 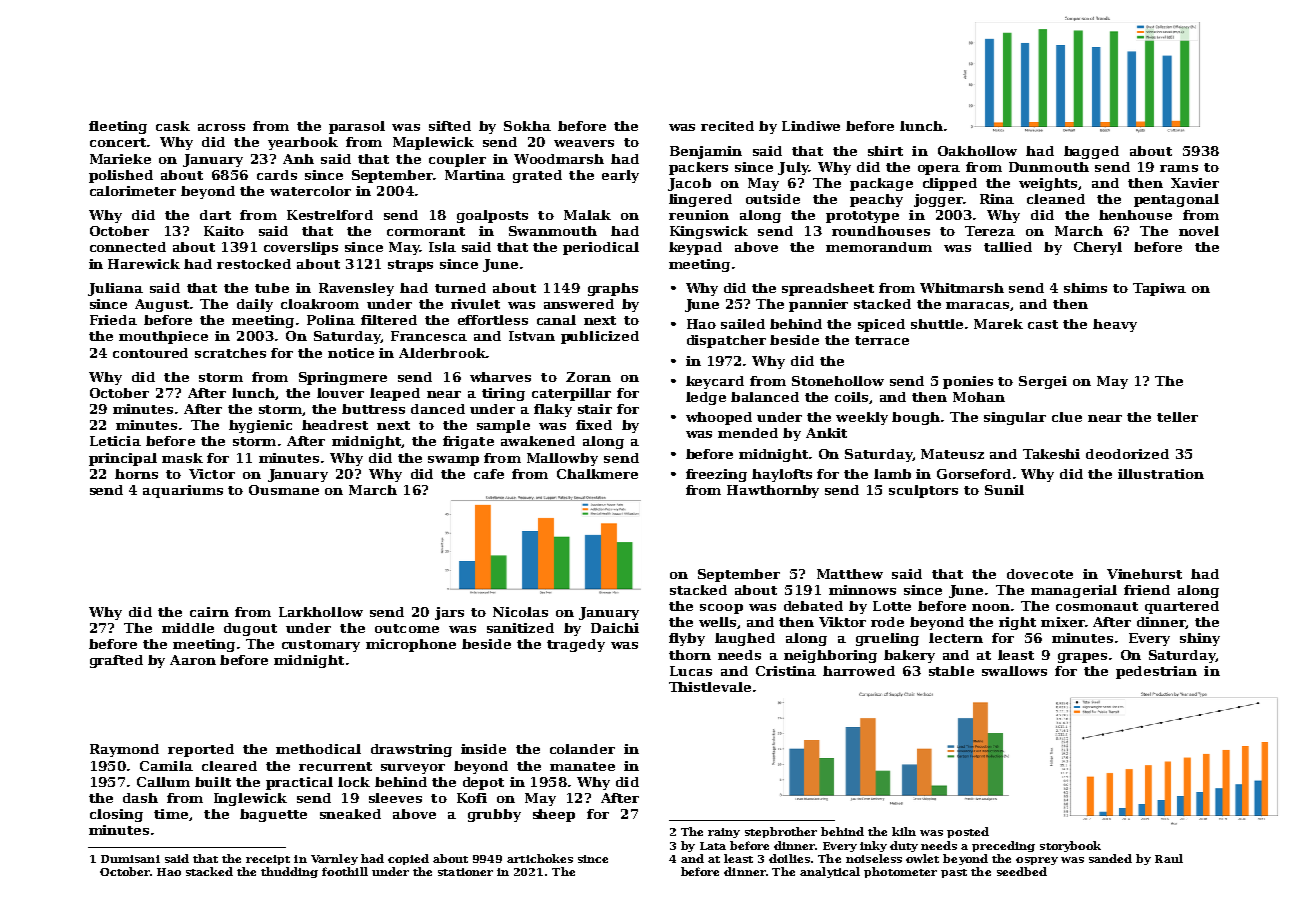 I want to click on heavy, so click(x=1115, y=325).
